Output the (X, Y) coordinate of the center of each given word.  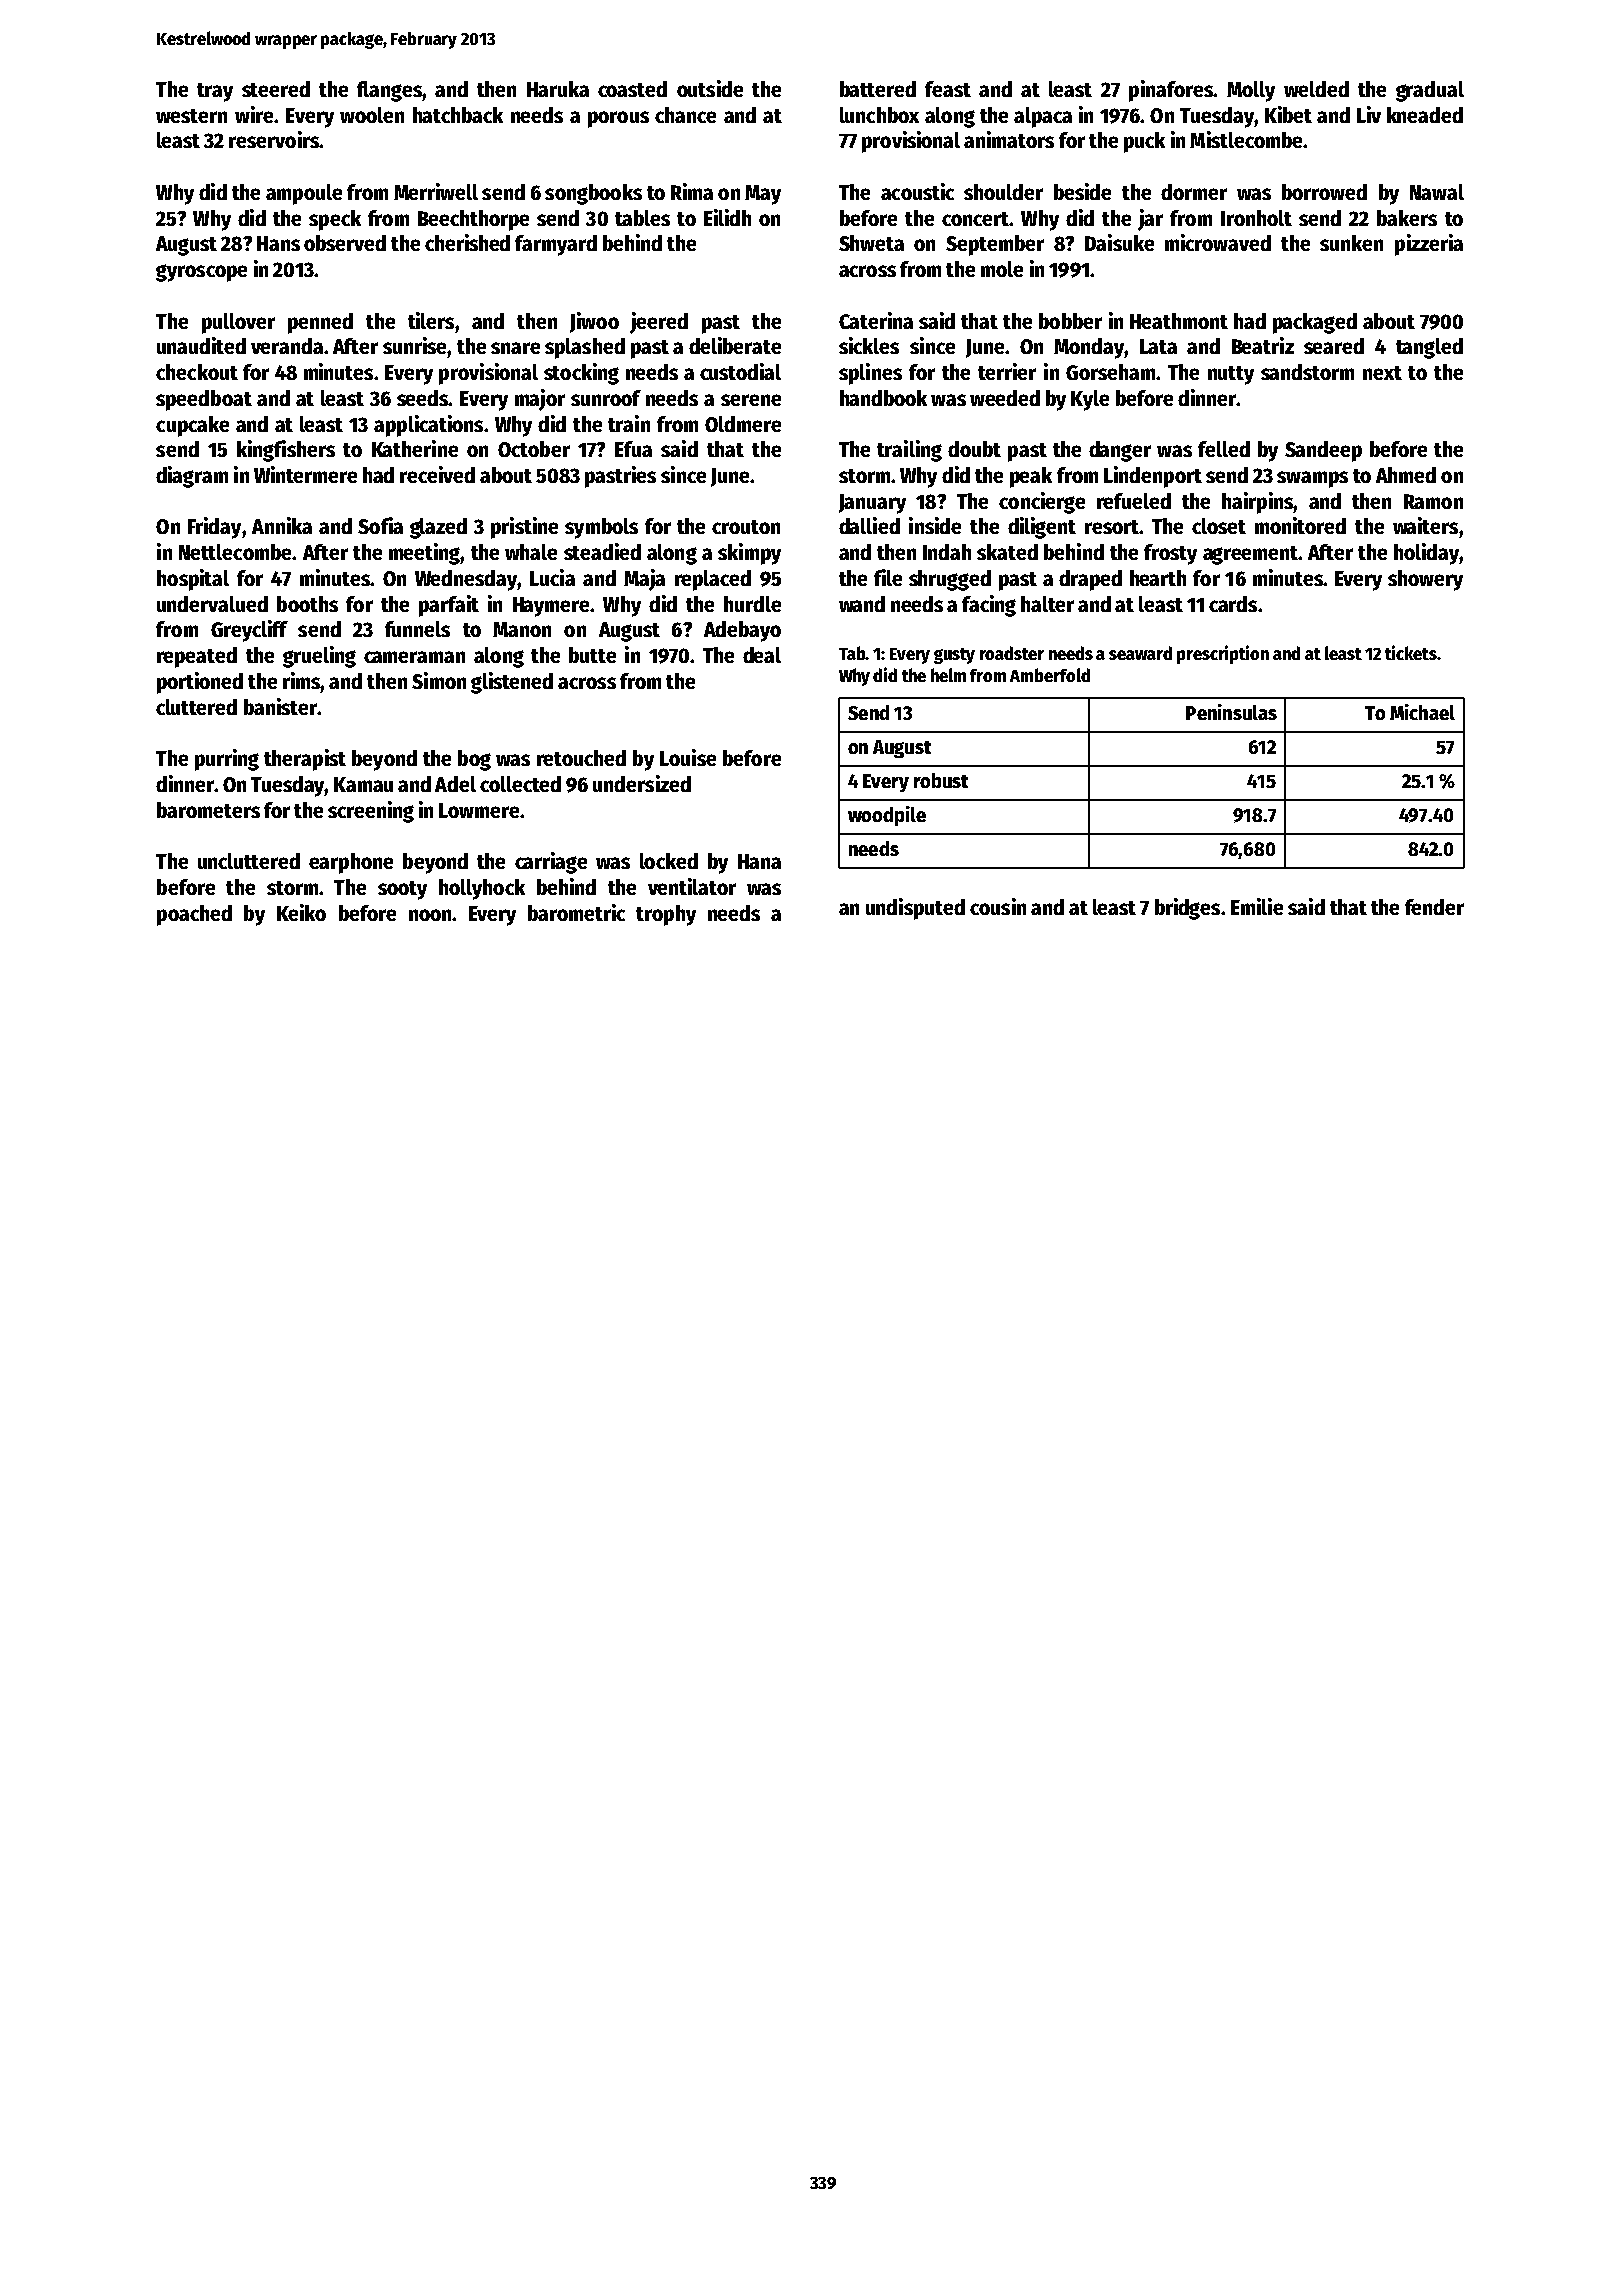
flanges (389, 91)
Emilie (1257, 906)
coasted (632, 89)
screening (371, 812)
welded (1316, 89)
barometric (576, 912)
